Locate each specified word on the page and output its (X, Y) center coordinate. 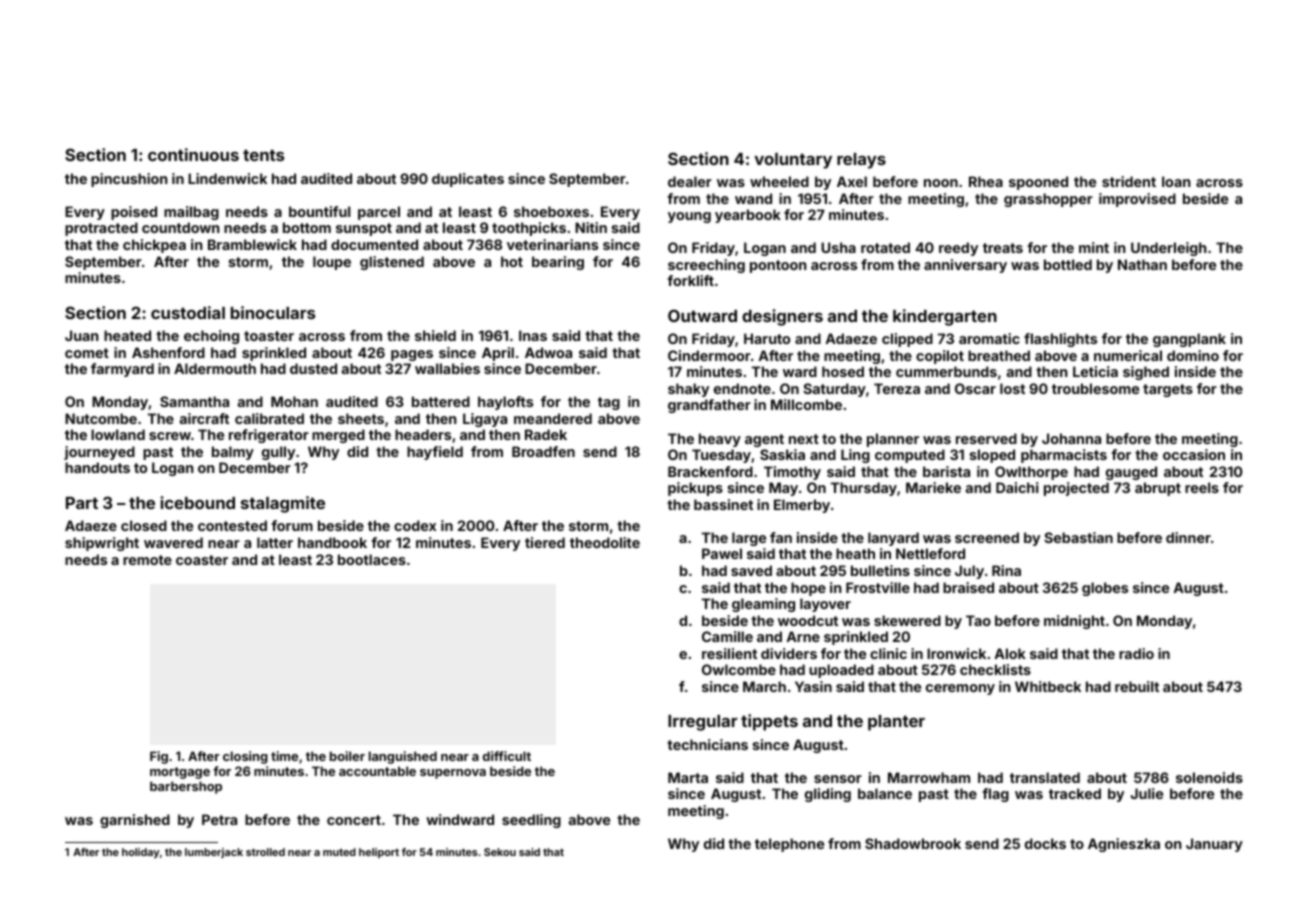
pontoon (778, 266)
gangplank (1189, 340)
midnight (1074, 622)
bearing (558, 263)
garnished (135, 821)
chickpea (154, 246)
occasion (1194, 454)
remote (147, 560)
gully (278, 453)
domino (1193, 355)
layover (825, 605)
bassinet (723, 504)
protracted (101, 229)
